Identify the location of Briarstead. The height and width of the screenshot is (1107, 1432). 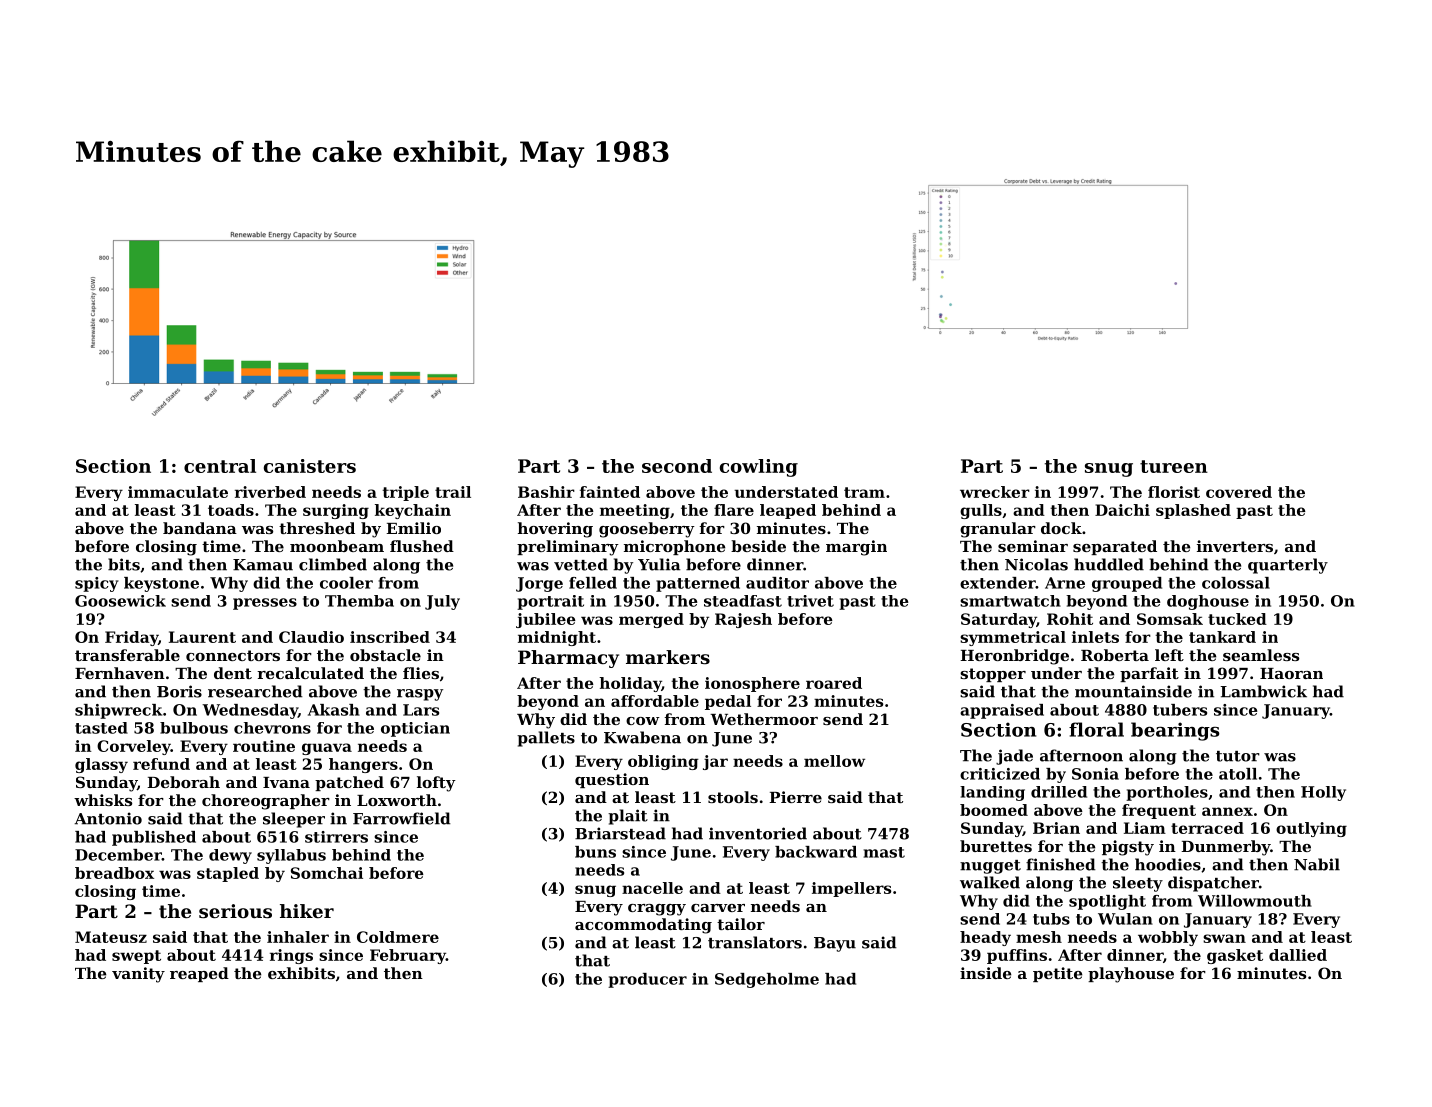
(620, 833).
